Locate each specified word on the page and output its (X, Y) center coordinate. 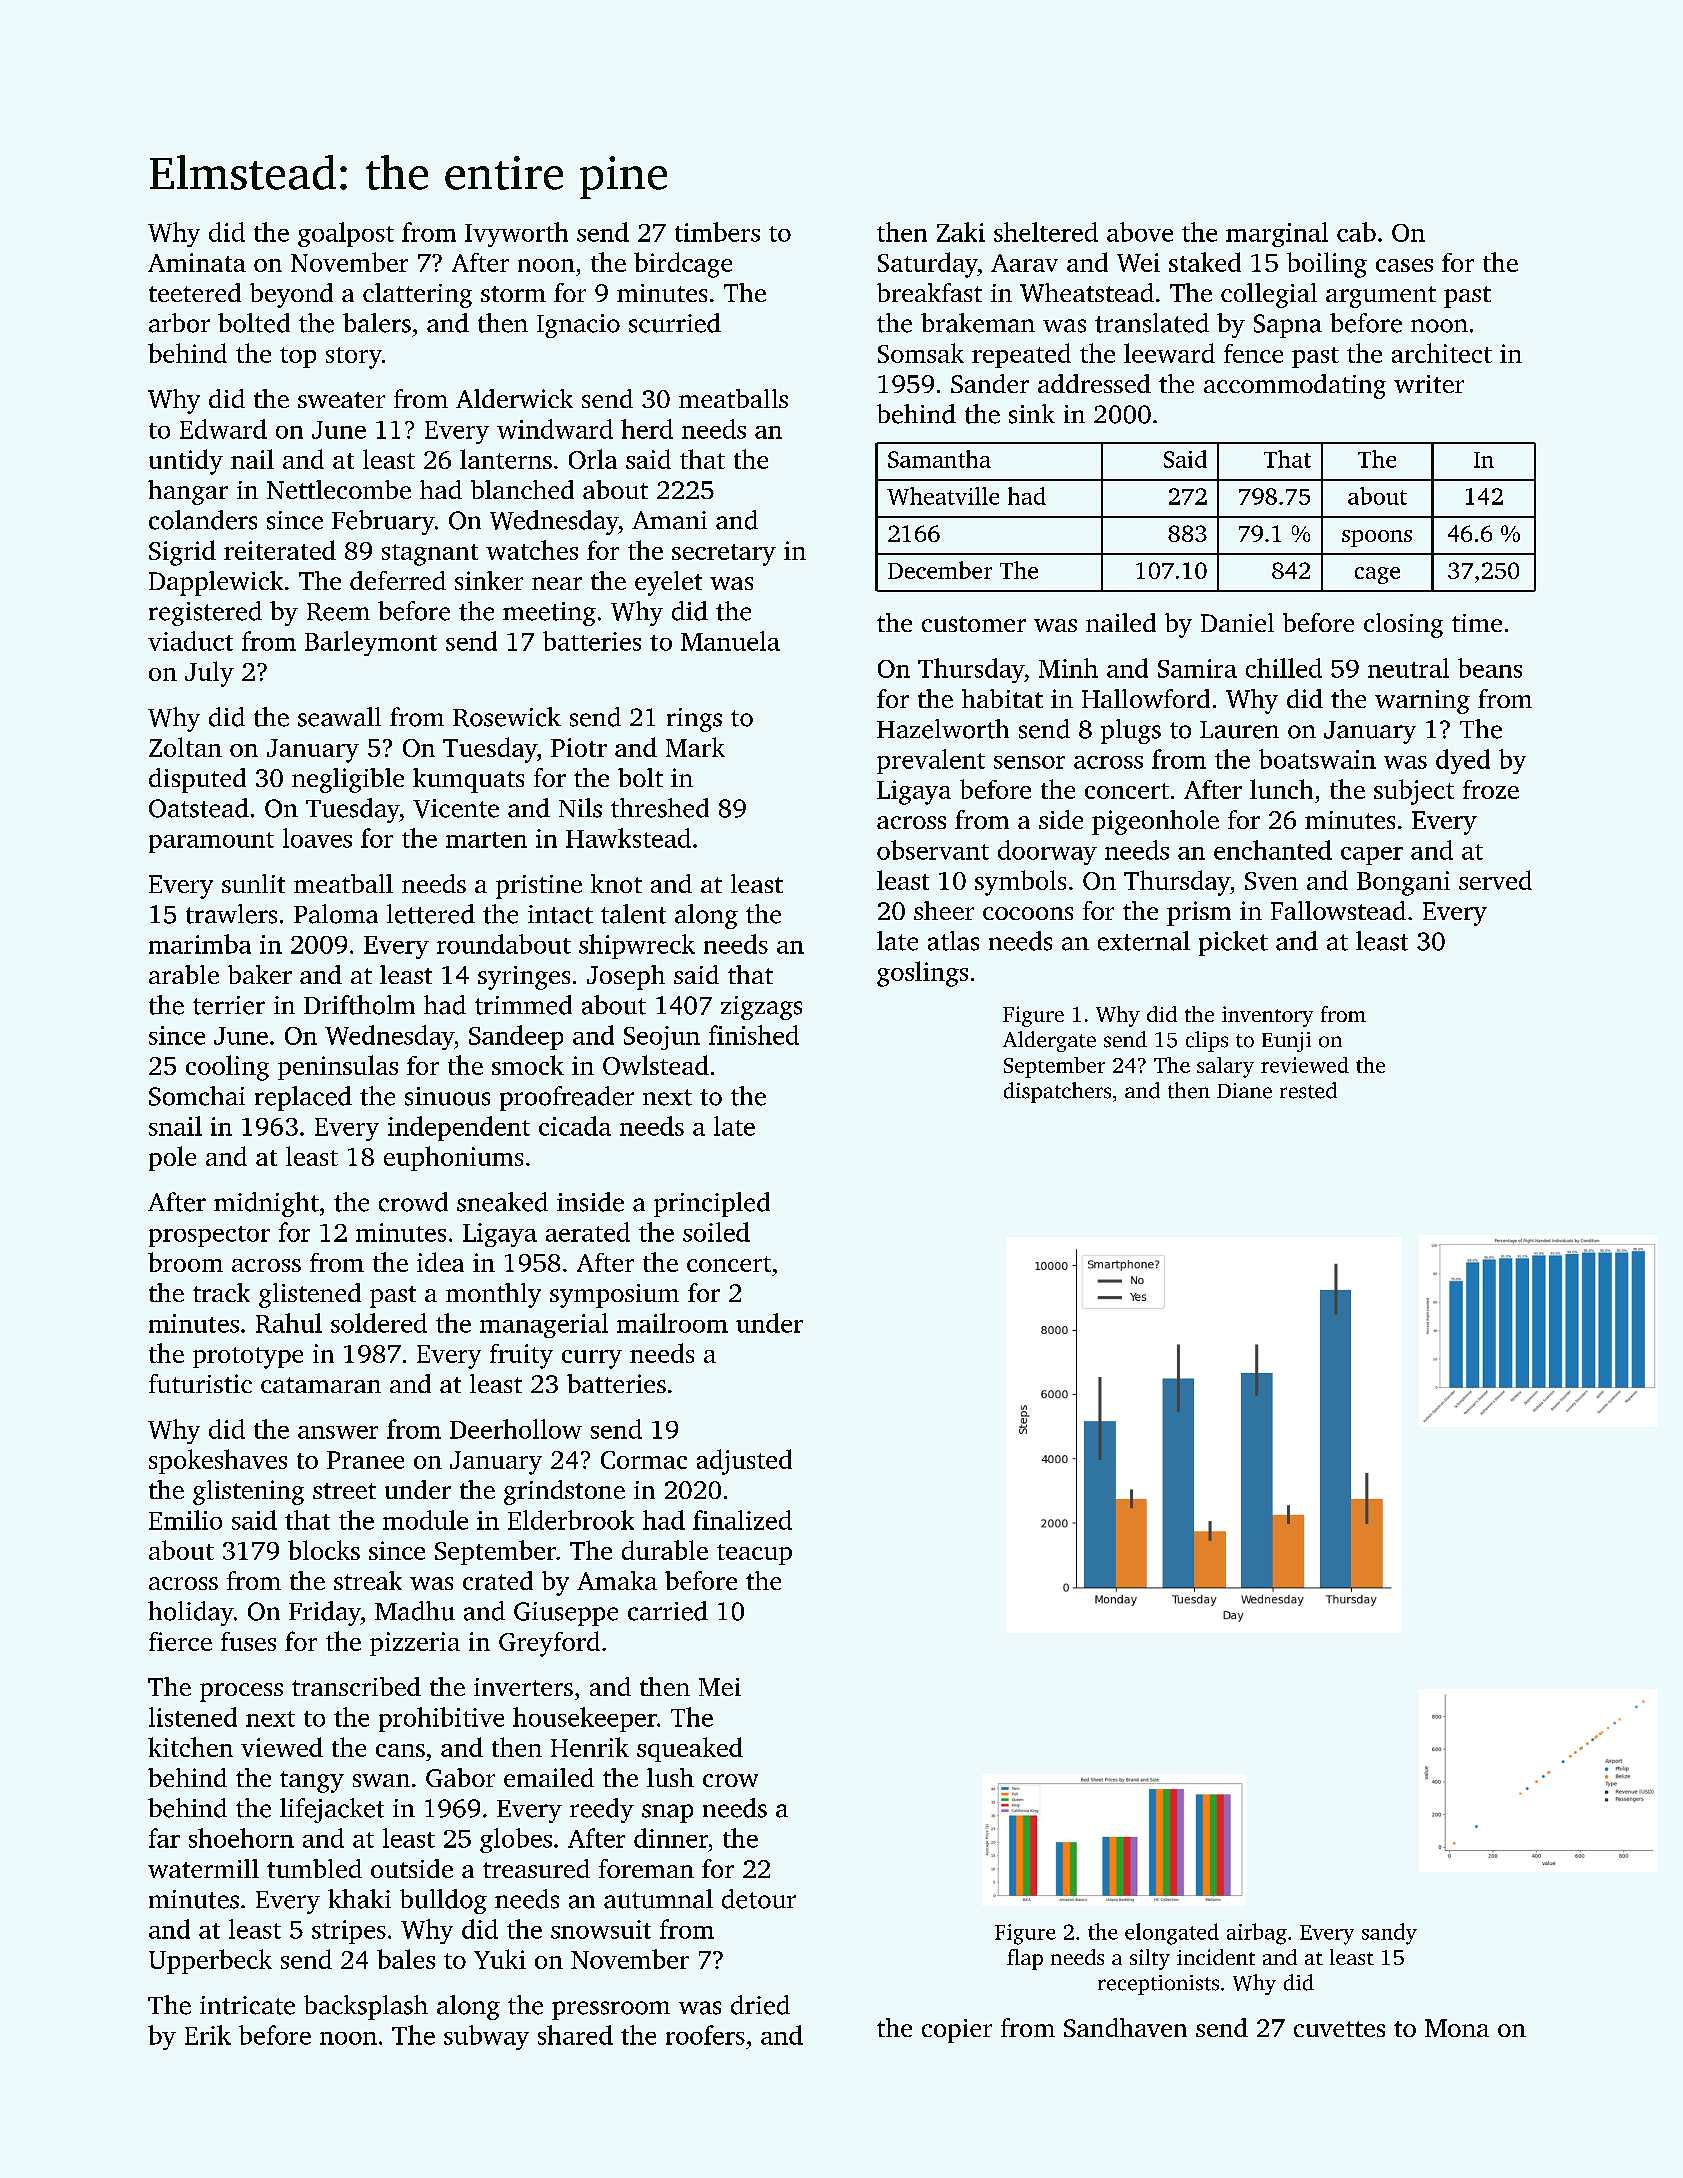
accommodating (1295, 386)
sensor (1029, 762)
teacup (754, 1554)
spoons (1377, 538)
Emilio (185, 1520)
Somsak (921, 353)
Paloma (336, 914)
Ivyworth (516, 234)
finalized (742, 1520)
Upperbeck (210, 1961)
